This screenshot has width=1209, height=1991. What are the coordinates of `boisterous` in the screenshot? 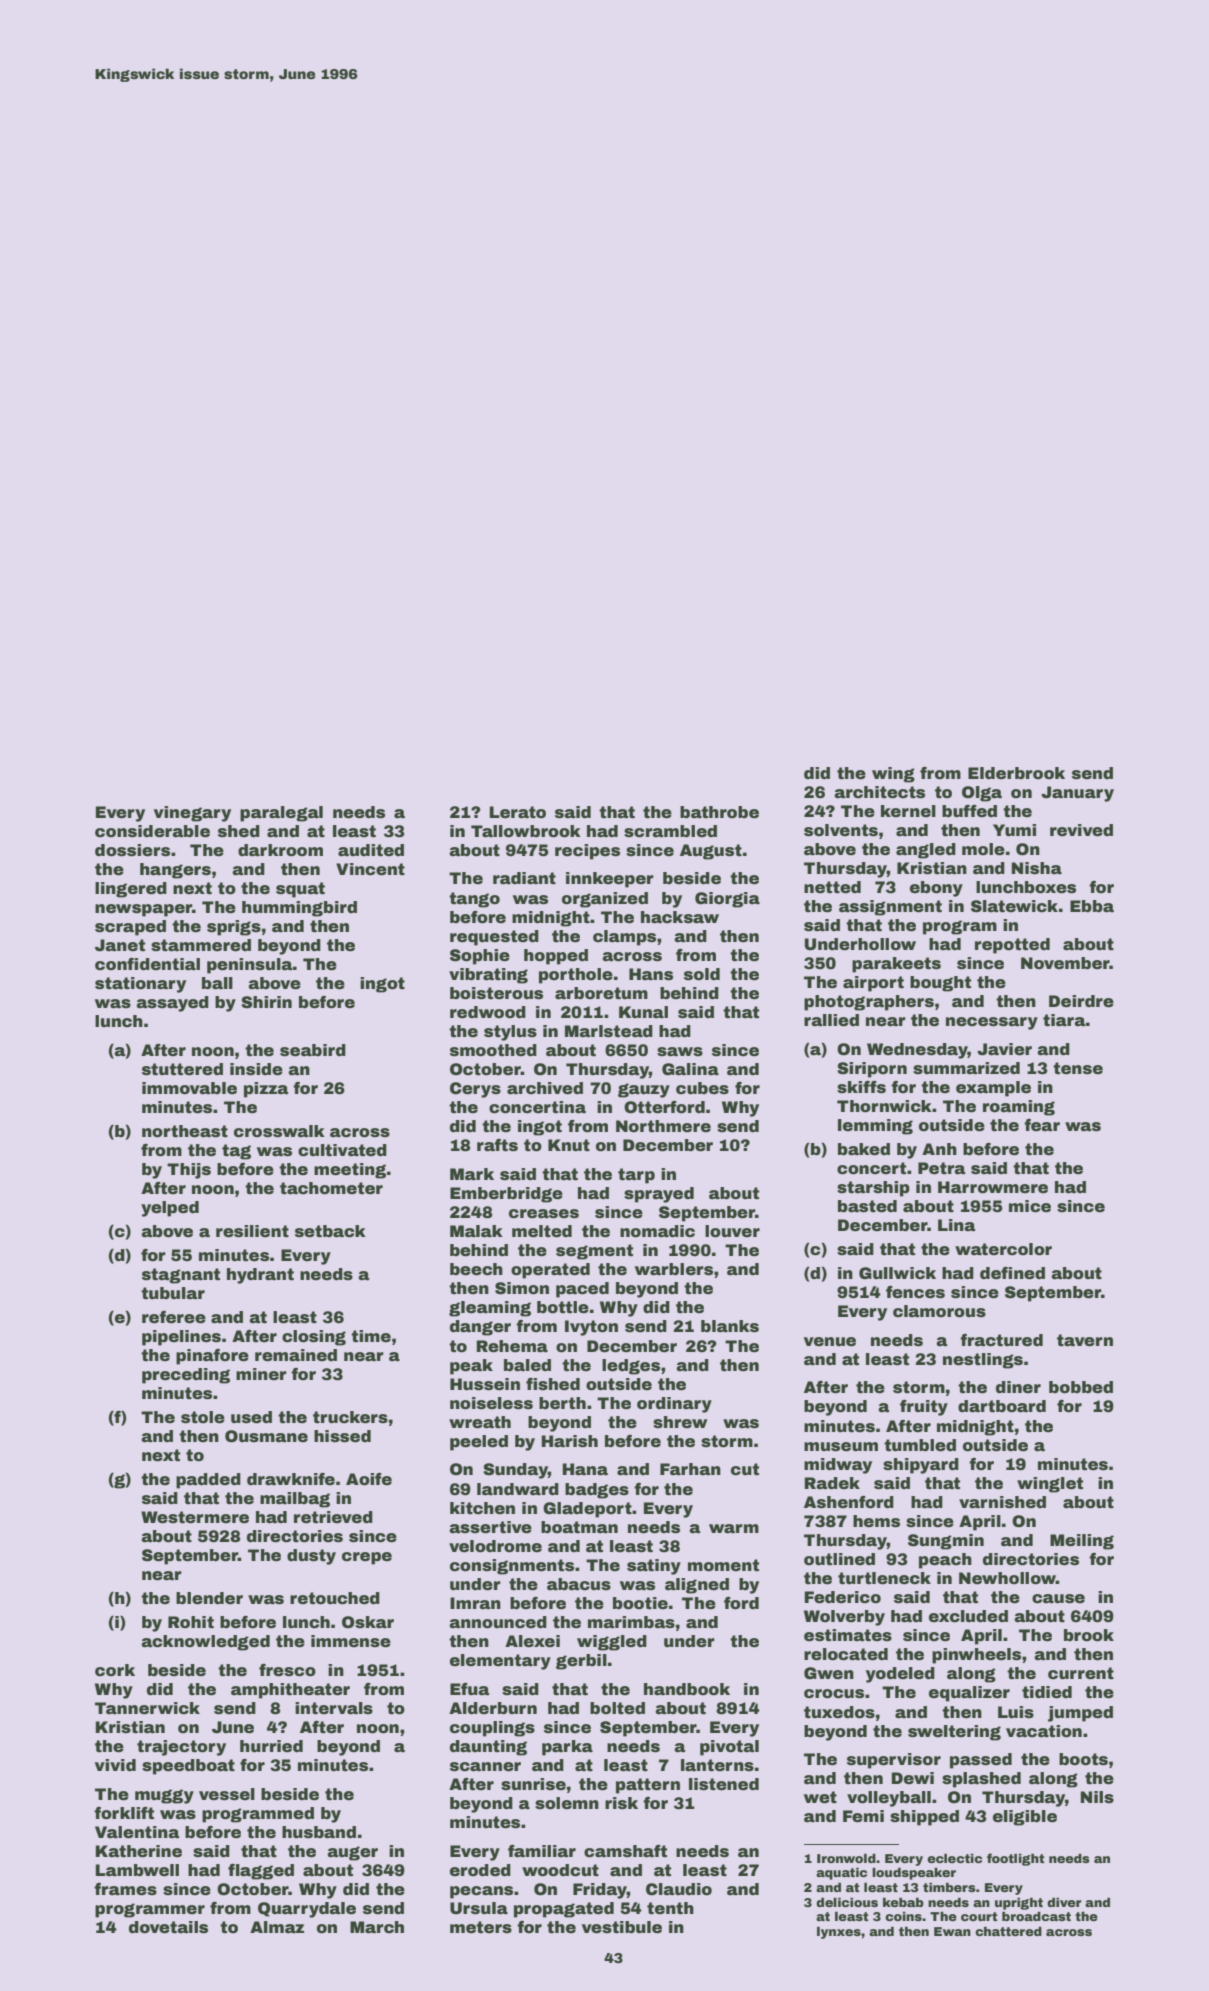 It's located at (496, 993).
